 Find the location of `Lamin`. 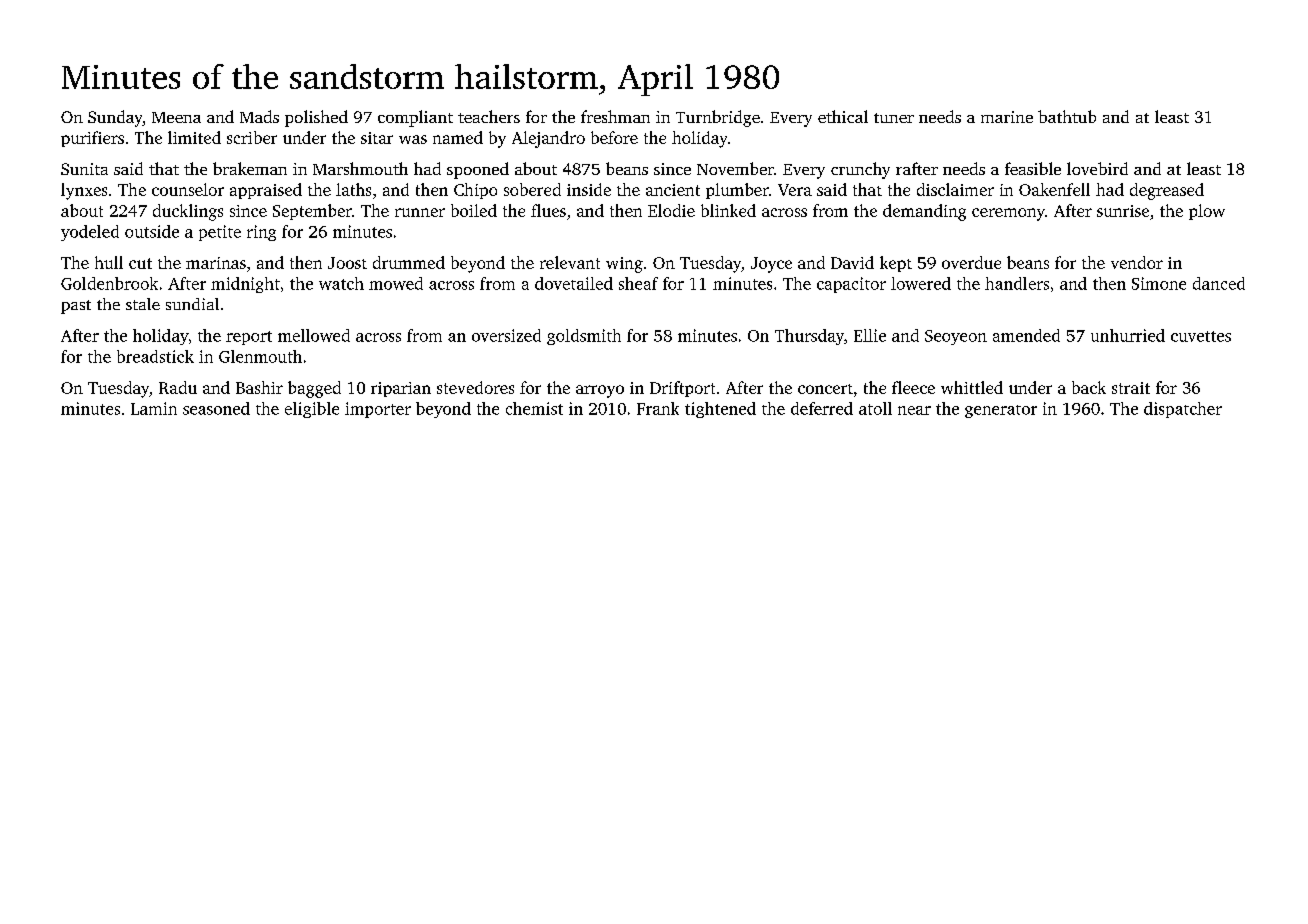

Lamin is located at coordinates (154, 408).
